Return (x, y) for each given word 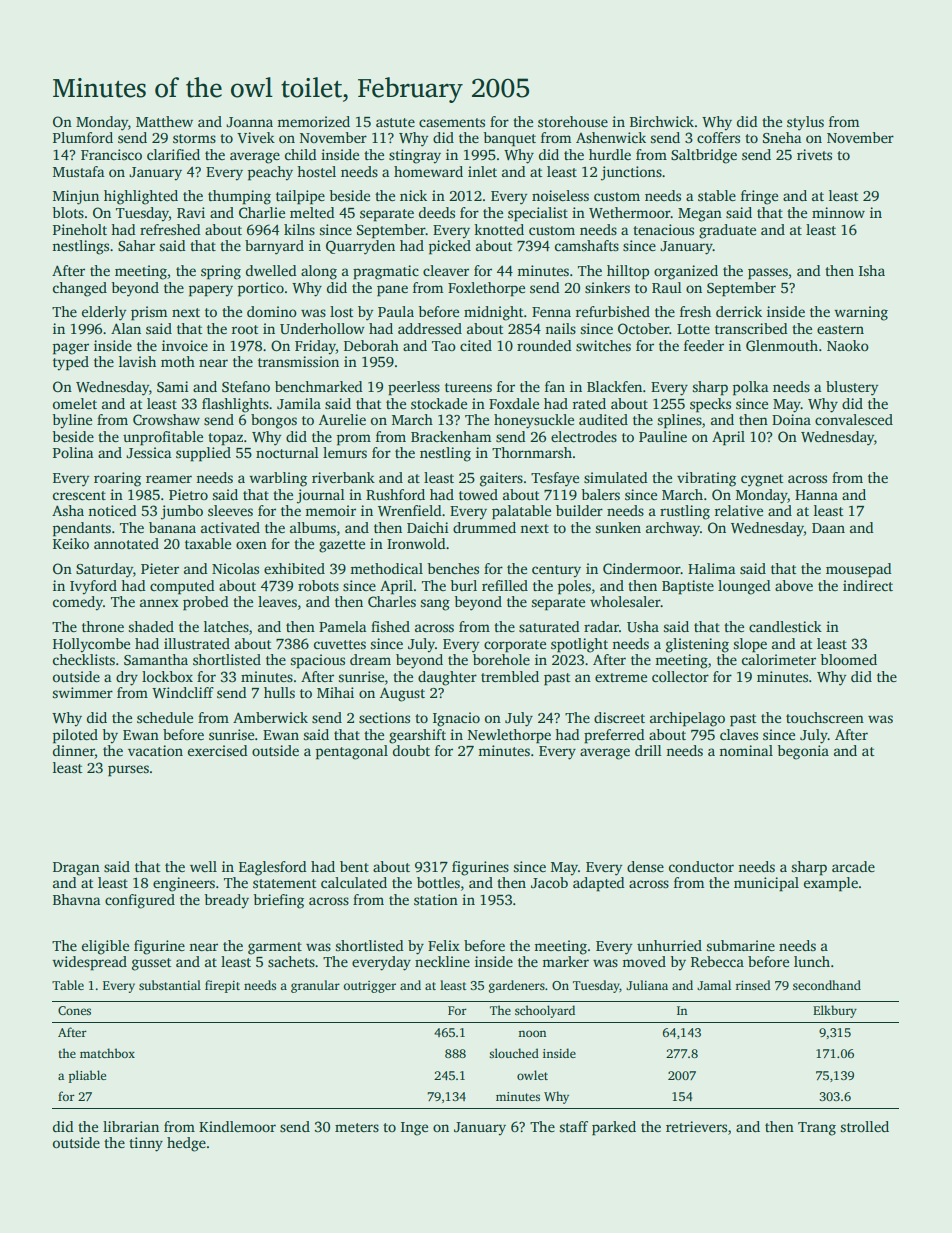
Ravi (191, 212)
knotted (499, 229)
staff (574, 1126)
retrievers (696, 1126)
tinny (146, 1144)
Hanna (816, 495)
